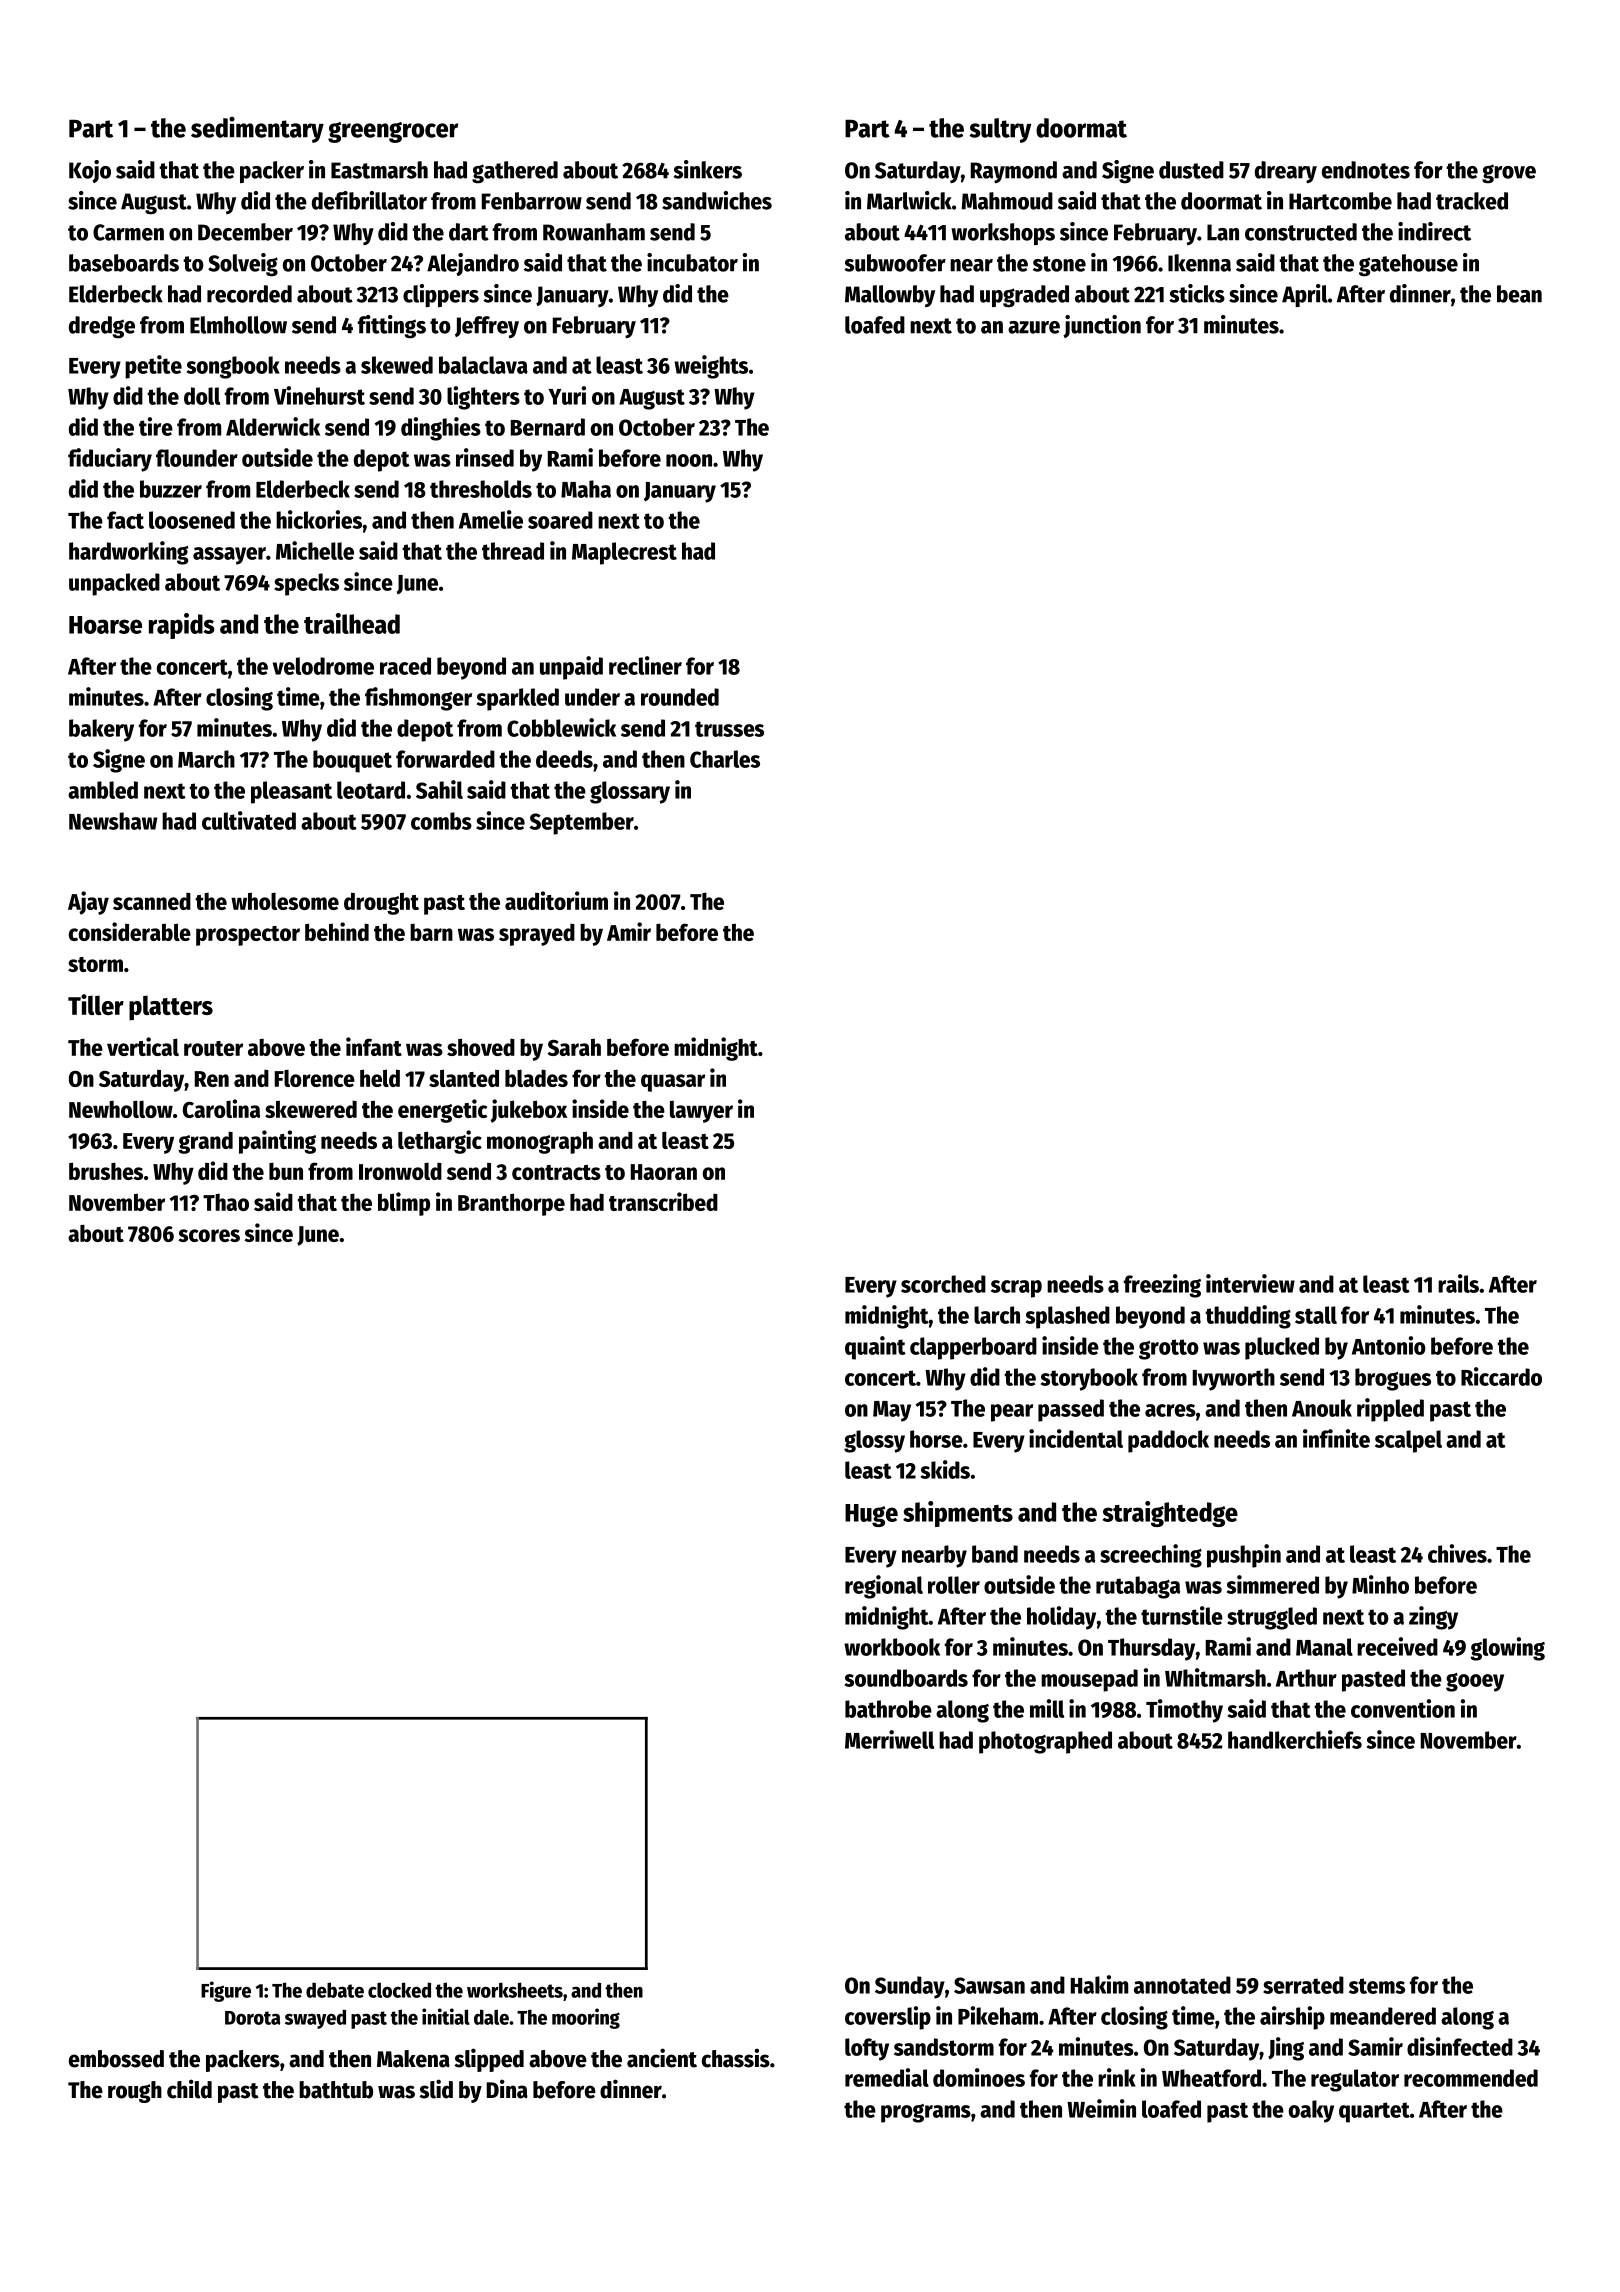 The image size is (1620, 2292). I want to click on rapids, so click(182, 626).
